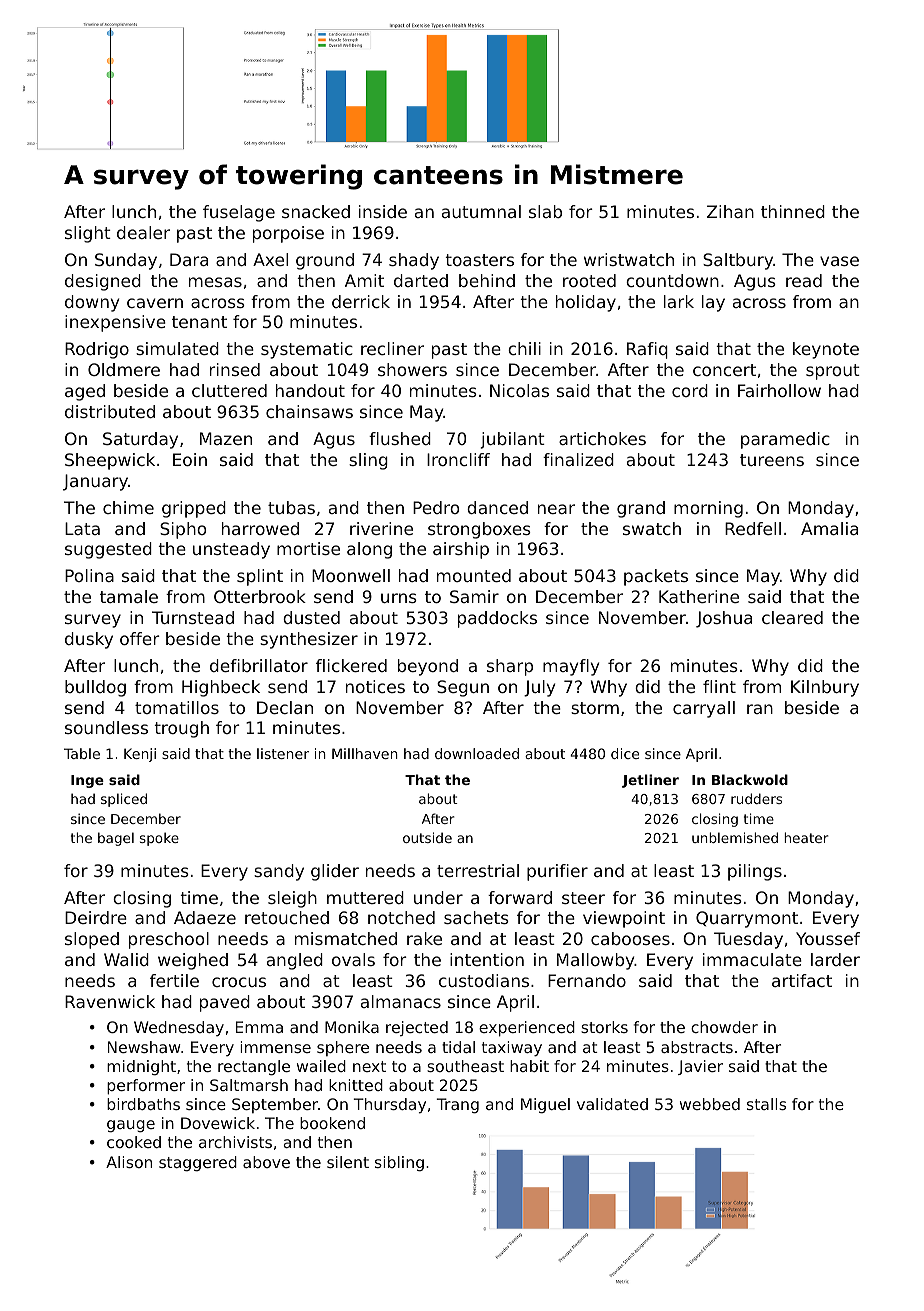  Describe the element at coordinates (583, 898) in the screenshot. I see `steer` at that location.
